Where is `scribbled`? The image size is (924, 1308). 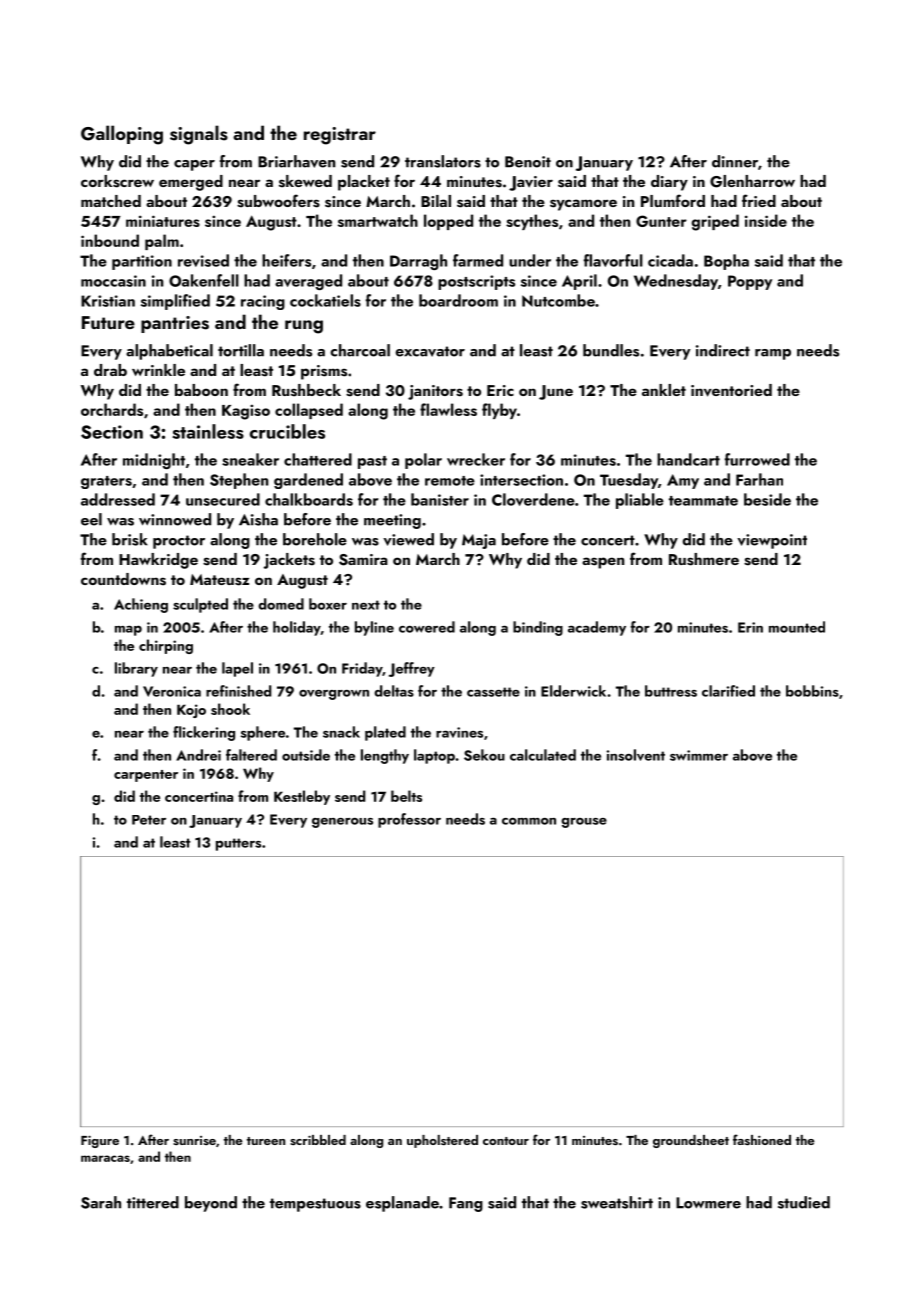 scribbled is located at coordinates (318, 1140).
